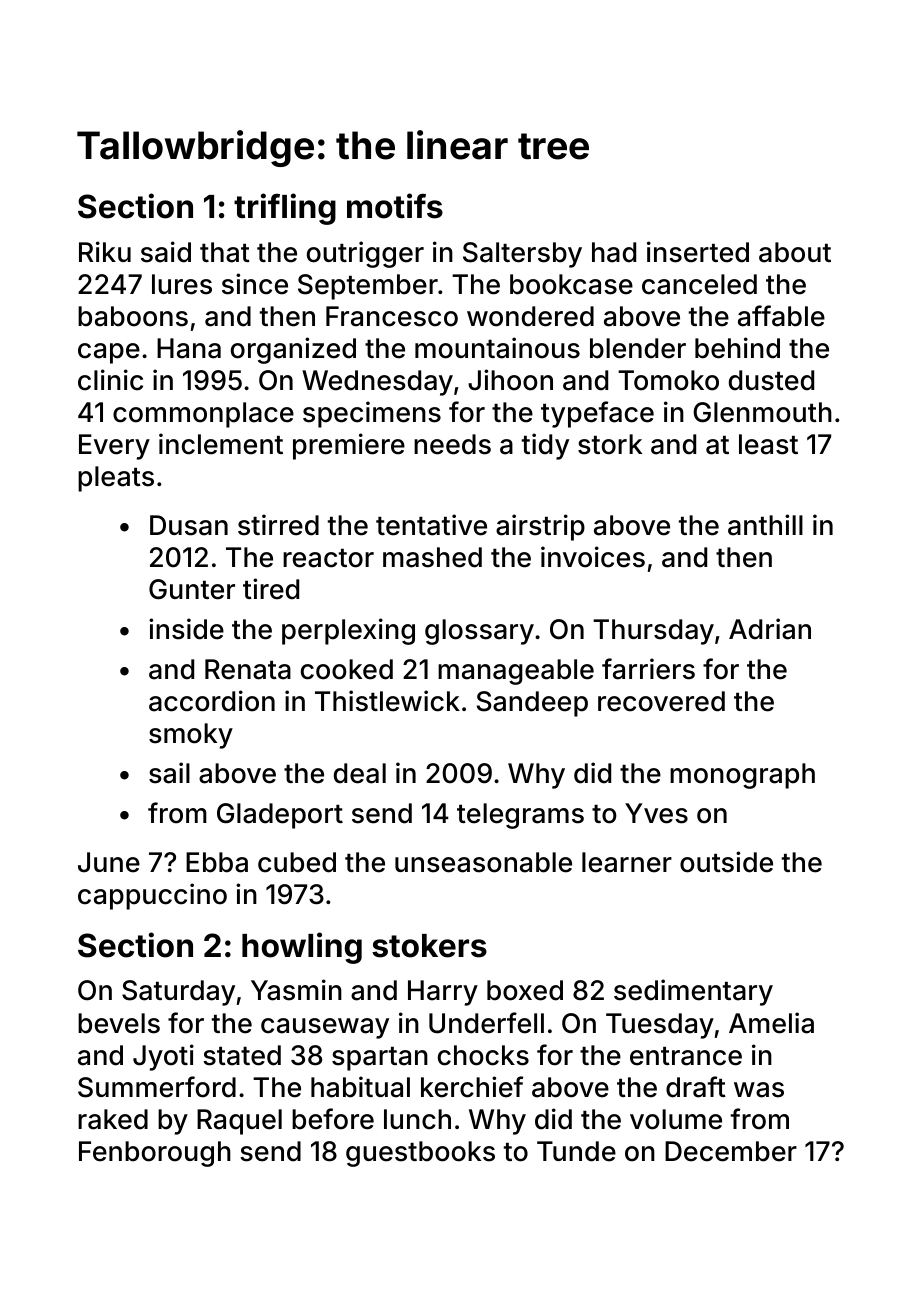 This screenshot has width=924, height=1311. Describe the element at coordinates (189, 525) in the screenshot. I see `Dusan` at that location.
